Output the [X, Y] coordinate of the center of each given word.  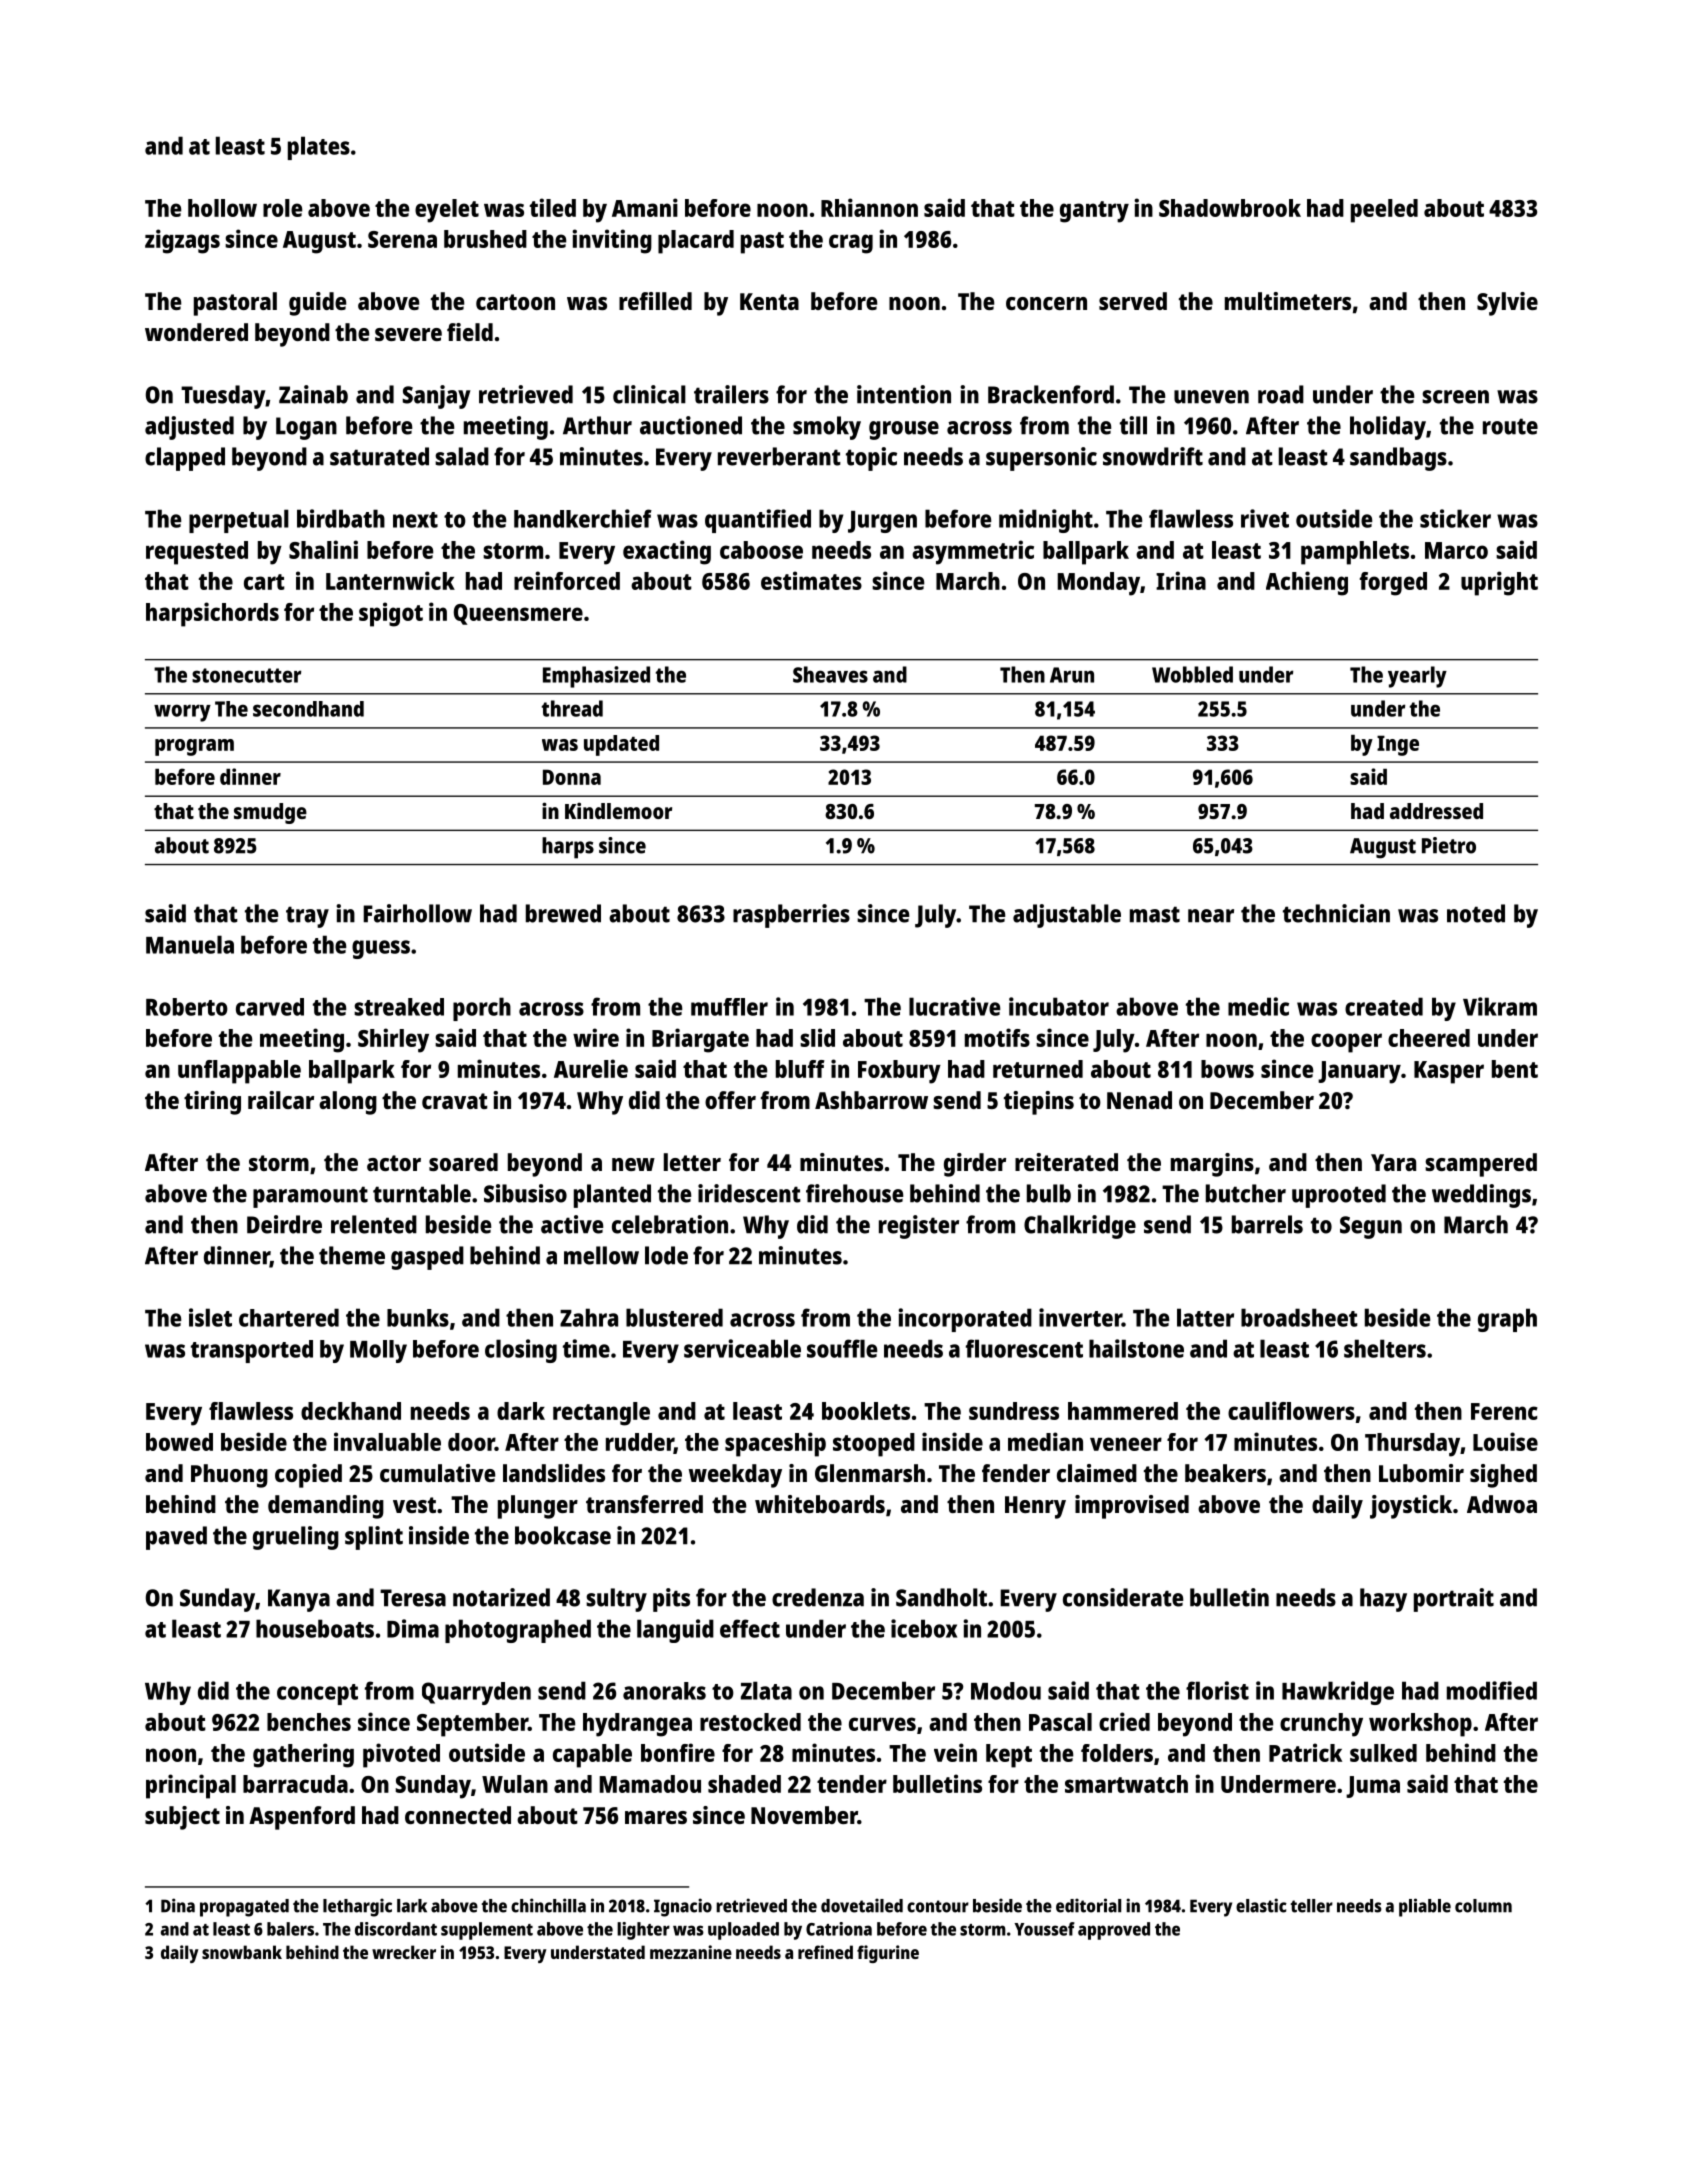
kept [1009, 1756]
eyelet [447, 211]
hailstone [1136, 1348]
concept [317, 1694]
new [633, 1164]
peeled [1384, 211]
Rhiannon [869, 207]
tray [307, 917]
